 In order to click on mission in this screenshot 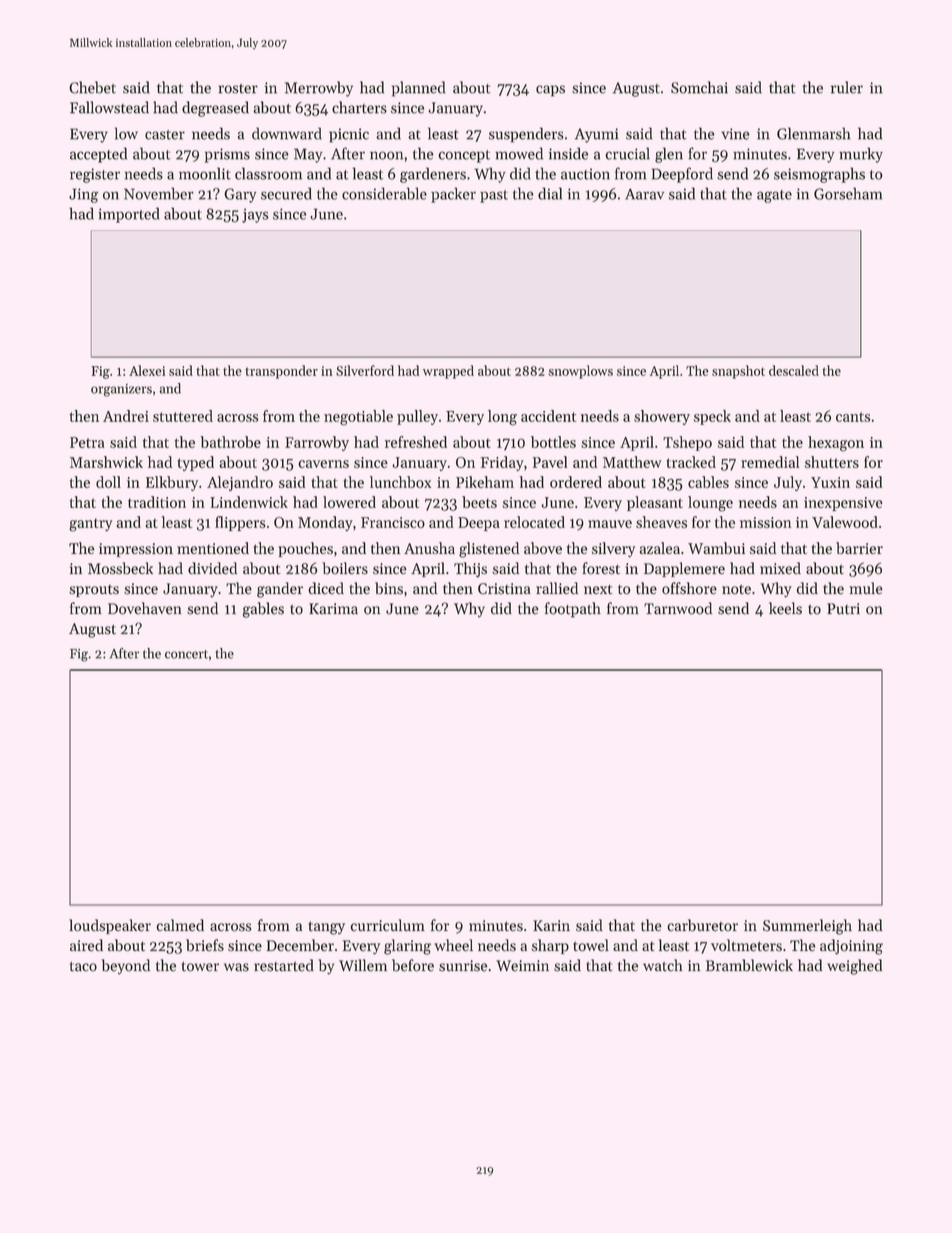, I will do `click(765, 522)`.
